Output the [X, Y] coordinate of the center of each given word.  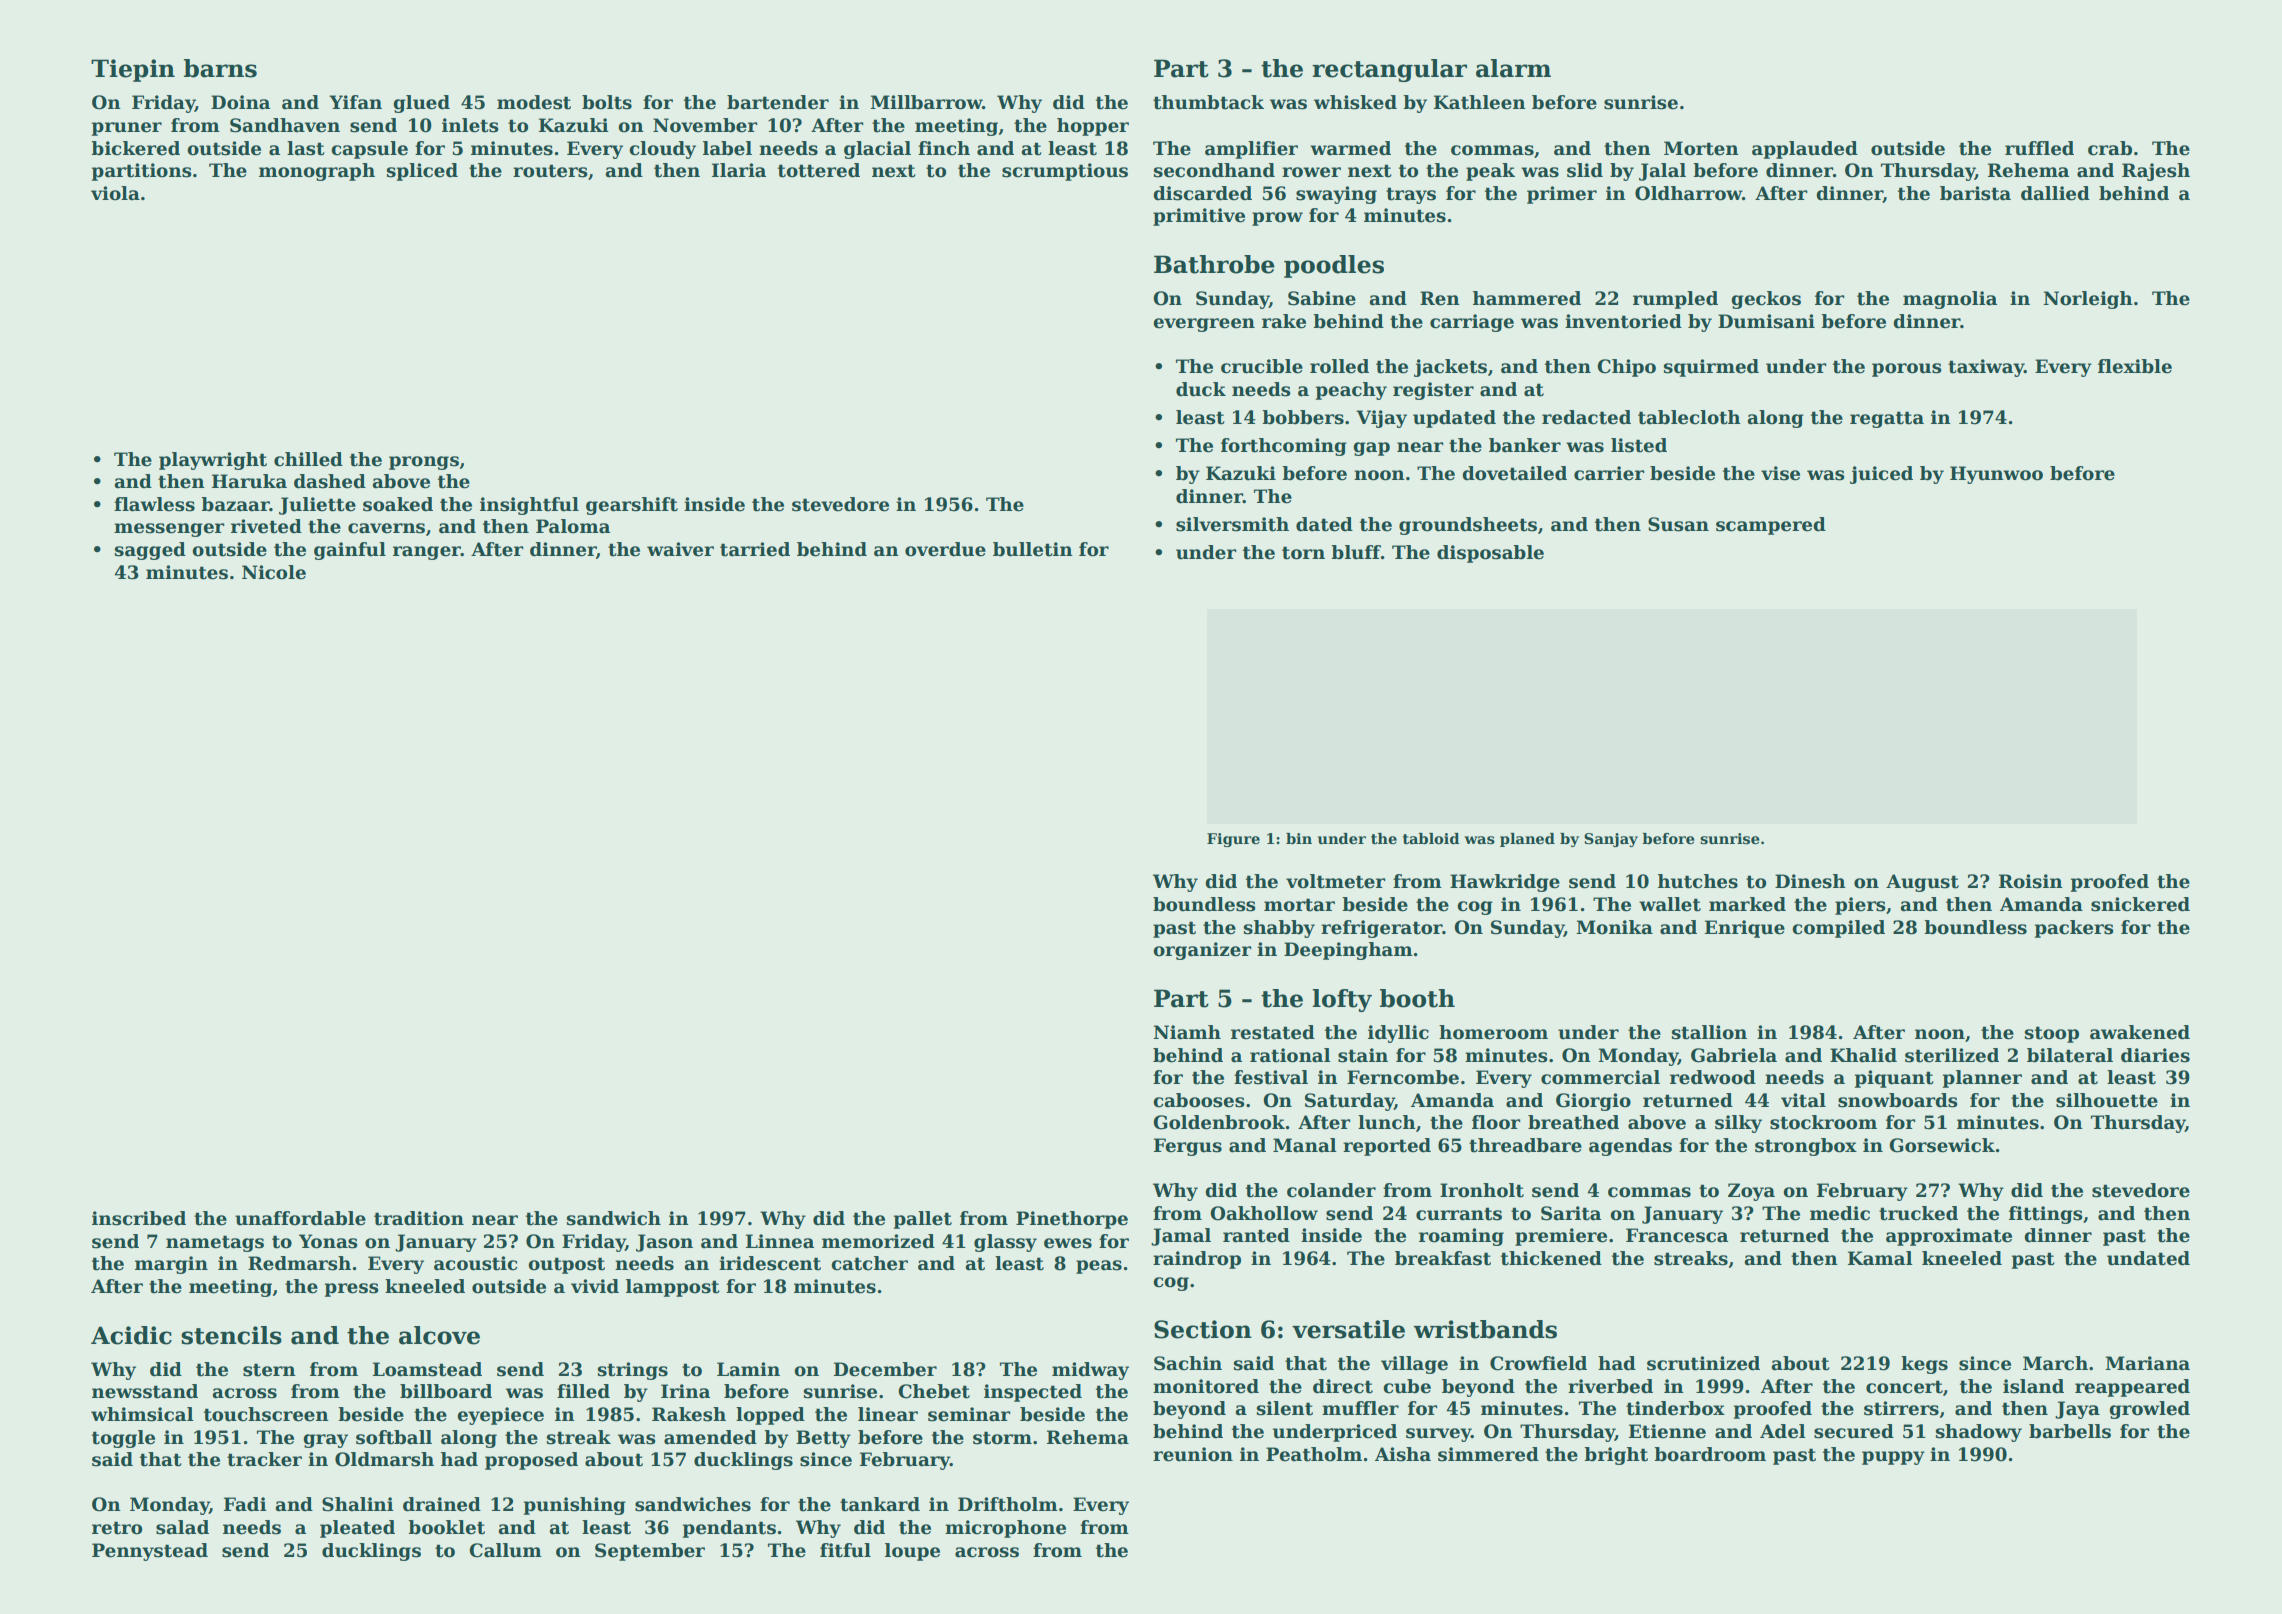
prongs [424, 463]
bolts [607, 102]
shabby [1279, 929]
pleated [357, 1529]
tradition [419, 1218]
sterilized [1952, 1055]
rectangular [1389, 70]
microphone [1005, 1529]
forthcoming [1284, 447]
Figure [1233, 840]
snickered [2140, 904]
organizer [1202, 951]
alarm [1513, 68]
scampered [1771, 526]
